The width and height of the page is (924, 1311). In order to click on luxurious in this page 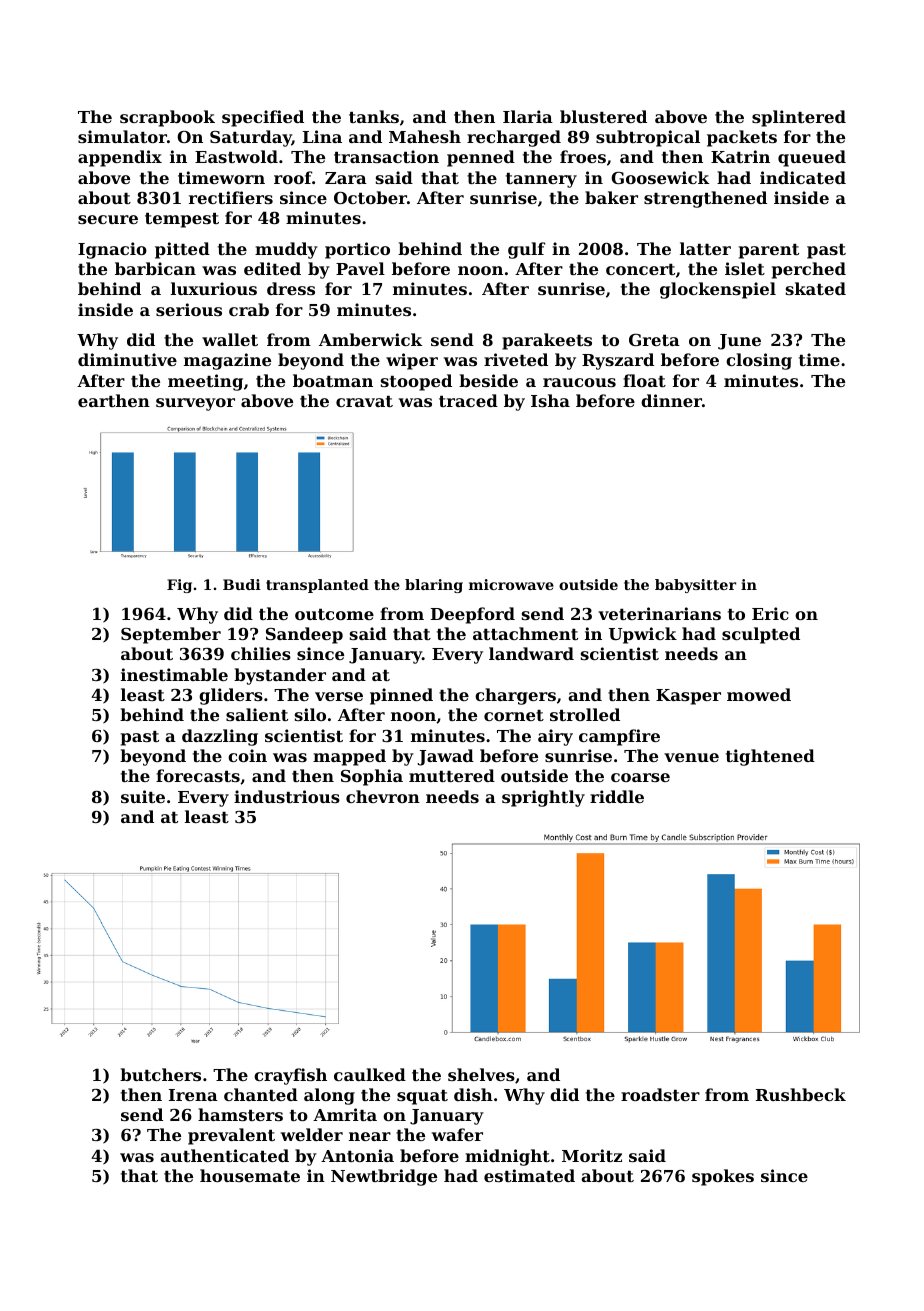, I will do `click(214, 288)`.
